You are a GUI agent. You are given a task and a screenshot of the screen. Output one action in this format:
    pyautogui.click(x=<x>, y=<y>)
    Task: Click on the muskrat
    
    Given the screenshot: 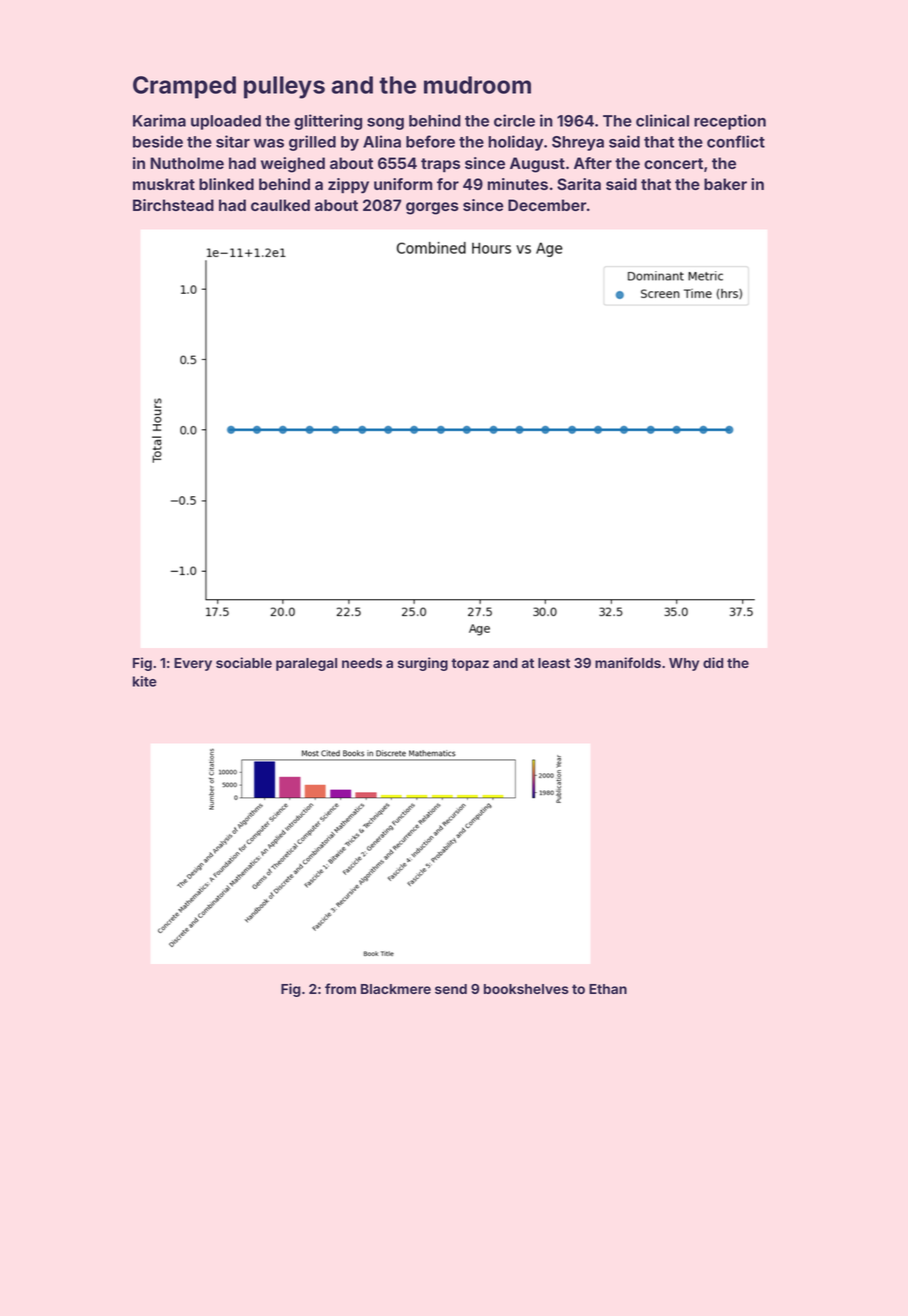 What is the action you would take?
    pyautogui.click(x=164, y=184)
